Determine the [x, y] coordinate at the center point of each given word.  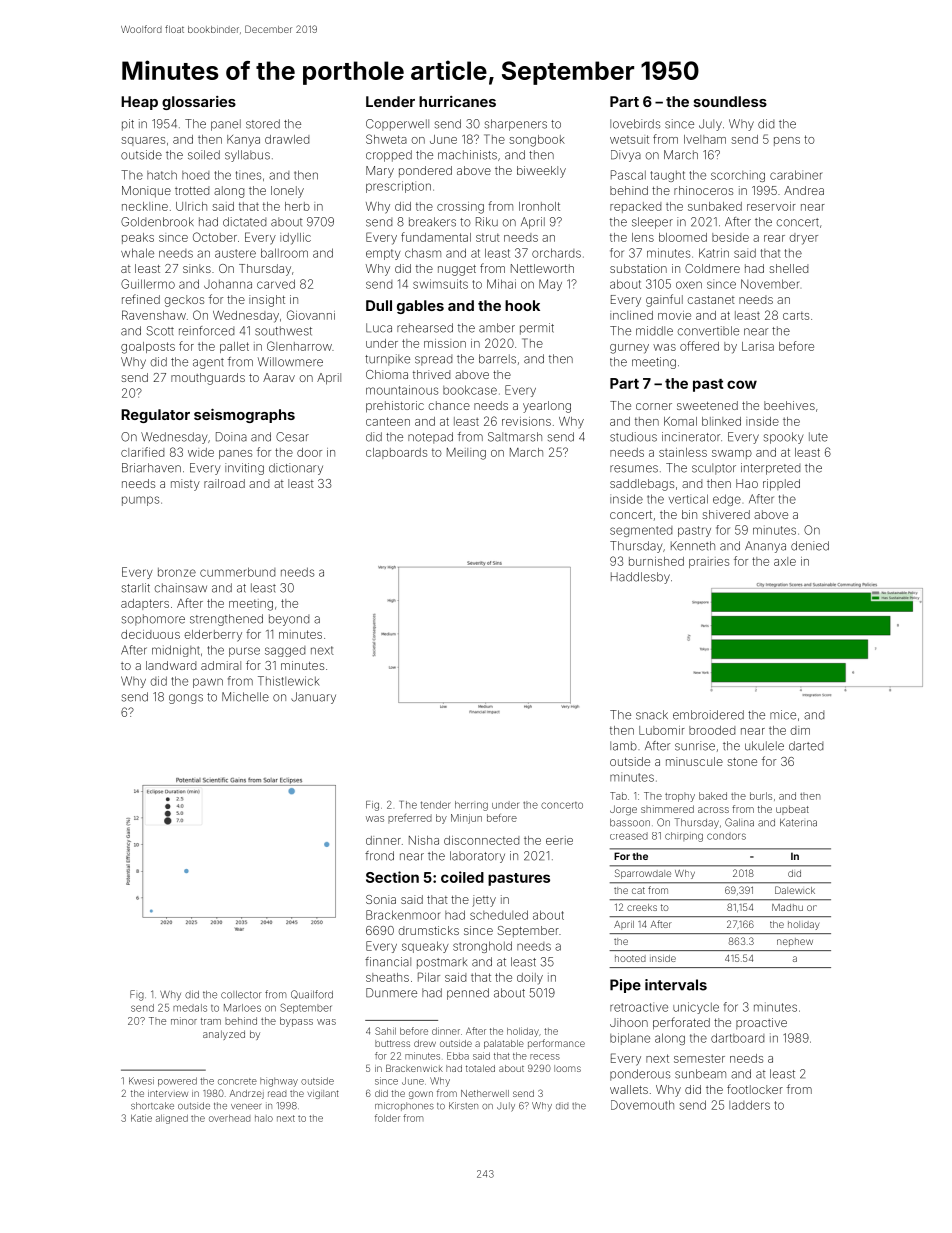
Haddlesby [640, 578]
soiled [204, 155]
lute [818, 437]
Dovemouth [642, 1105]
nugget [457, 270]
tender [436, 805]
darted [806, 746]
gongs [186, 699]
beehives [789, 405]
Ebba [458, 1056]
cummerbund [237, 572]
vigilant [323, 1094]
